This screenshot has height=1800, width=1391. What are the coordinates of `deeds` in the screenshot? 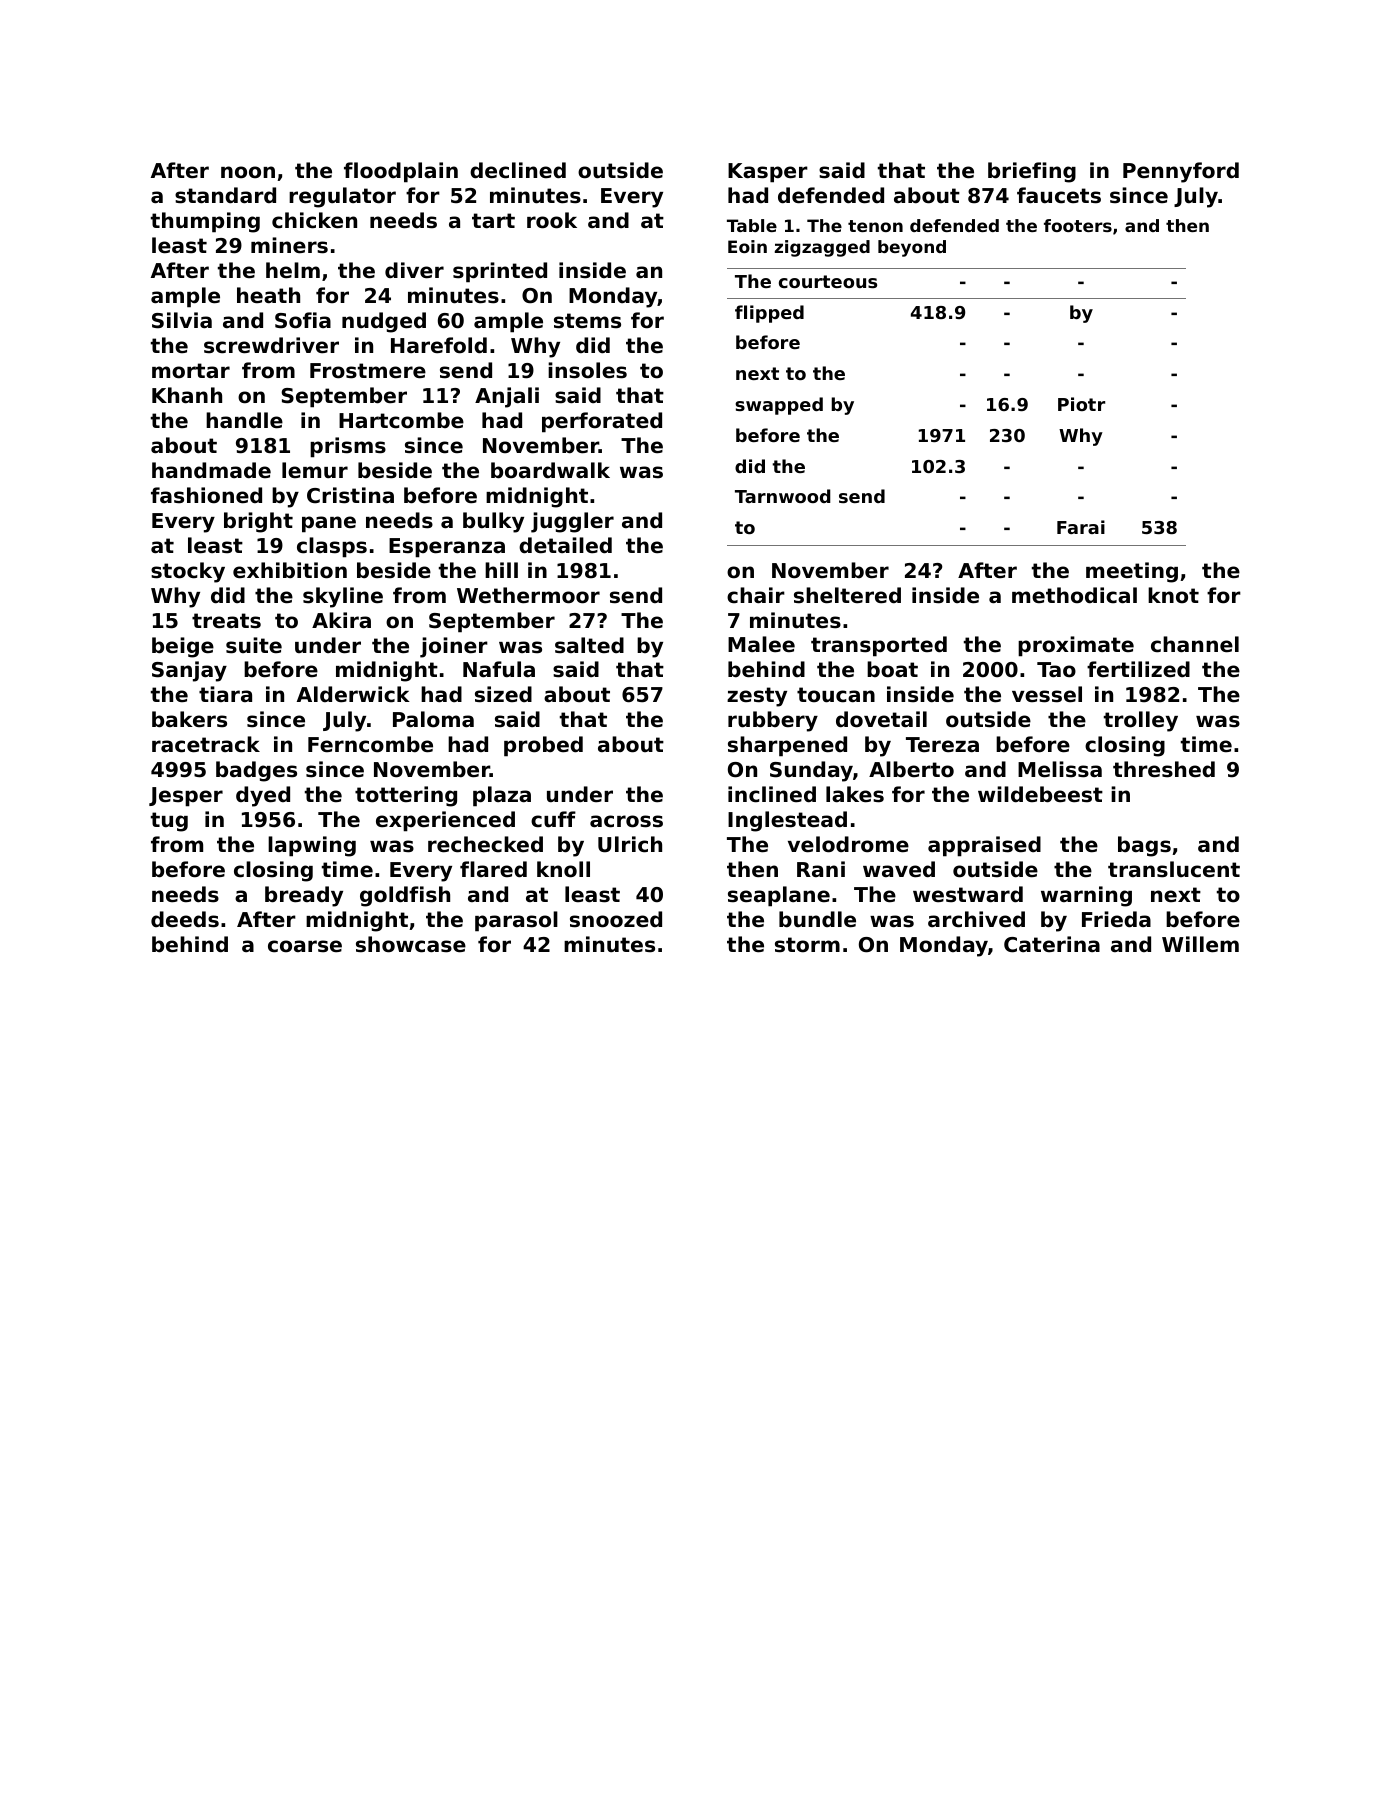 It's located at (185, 919).
